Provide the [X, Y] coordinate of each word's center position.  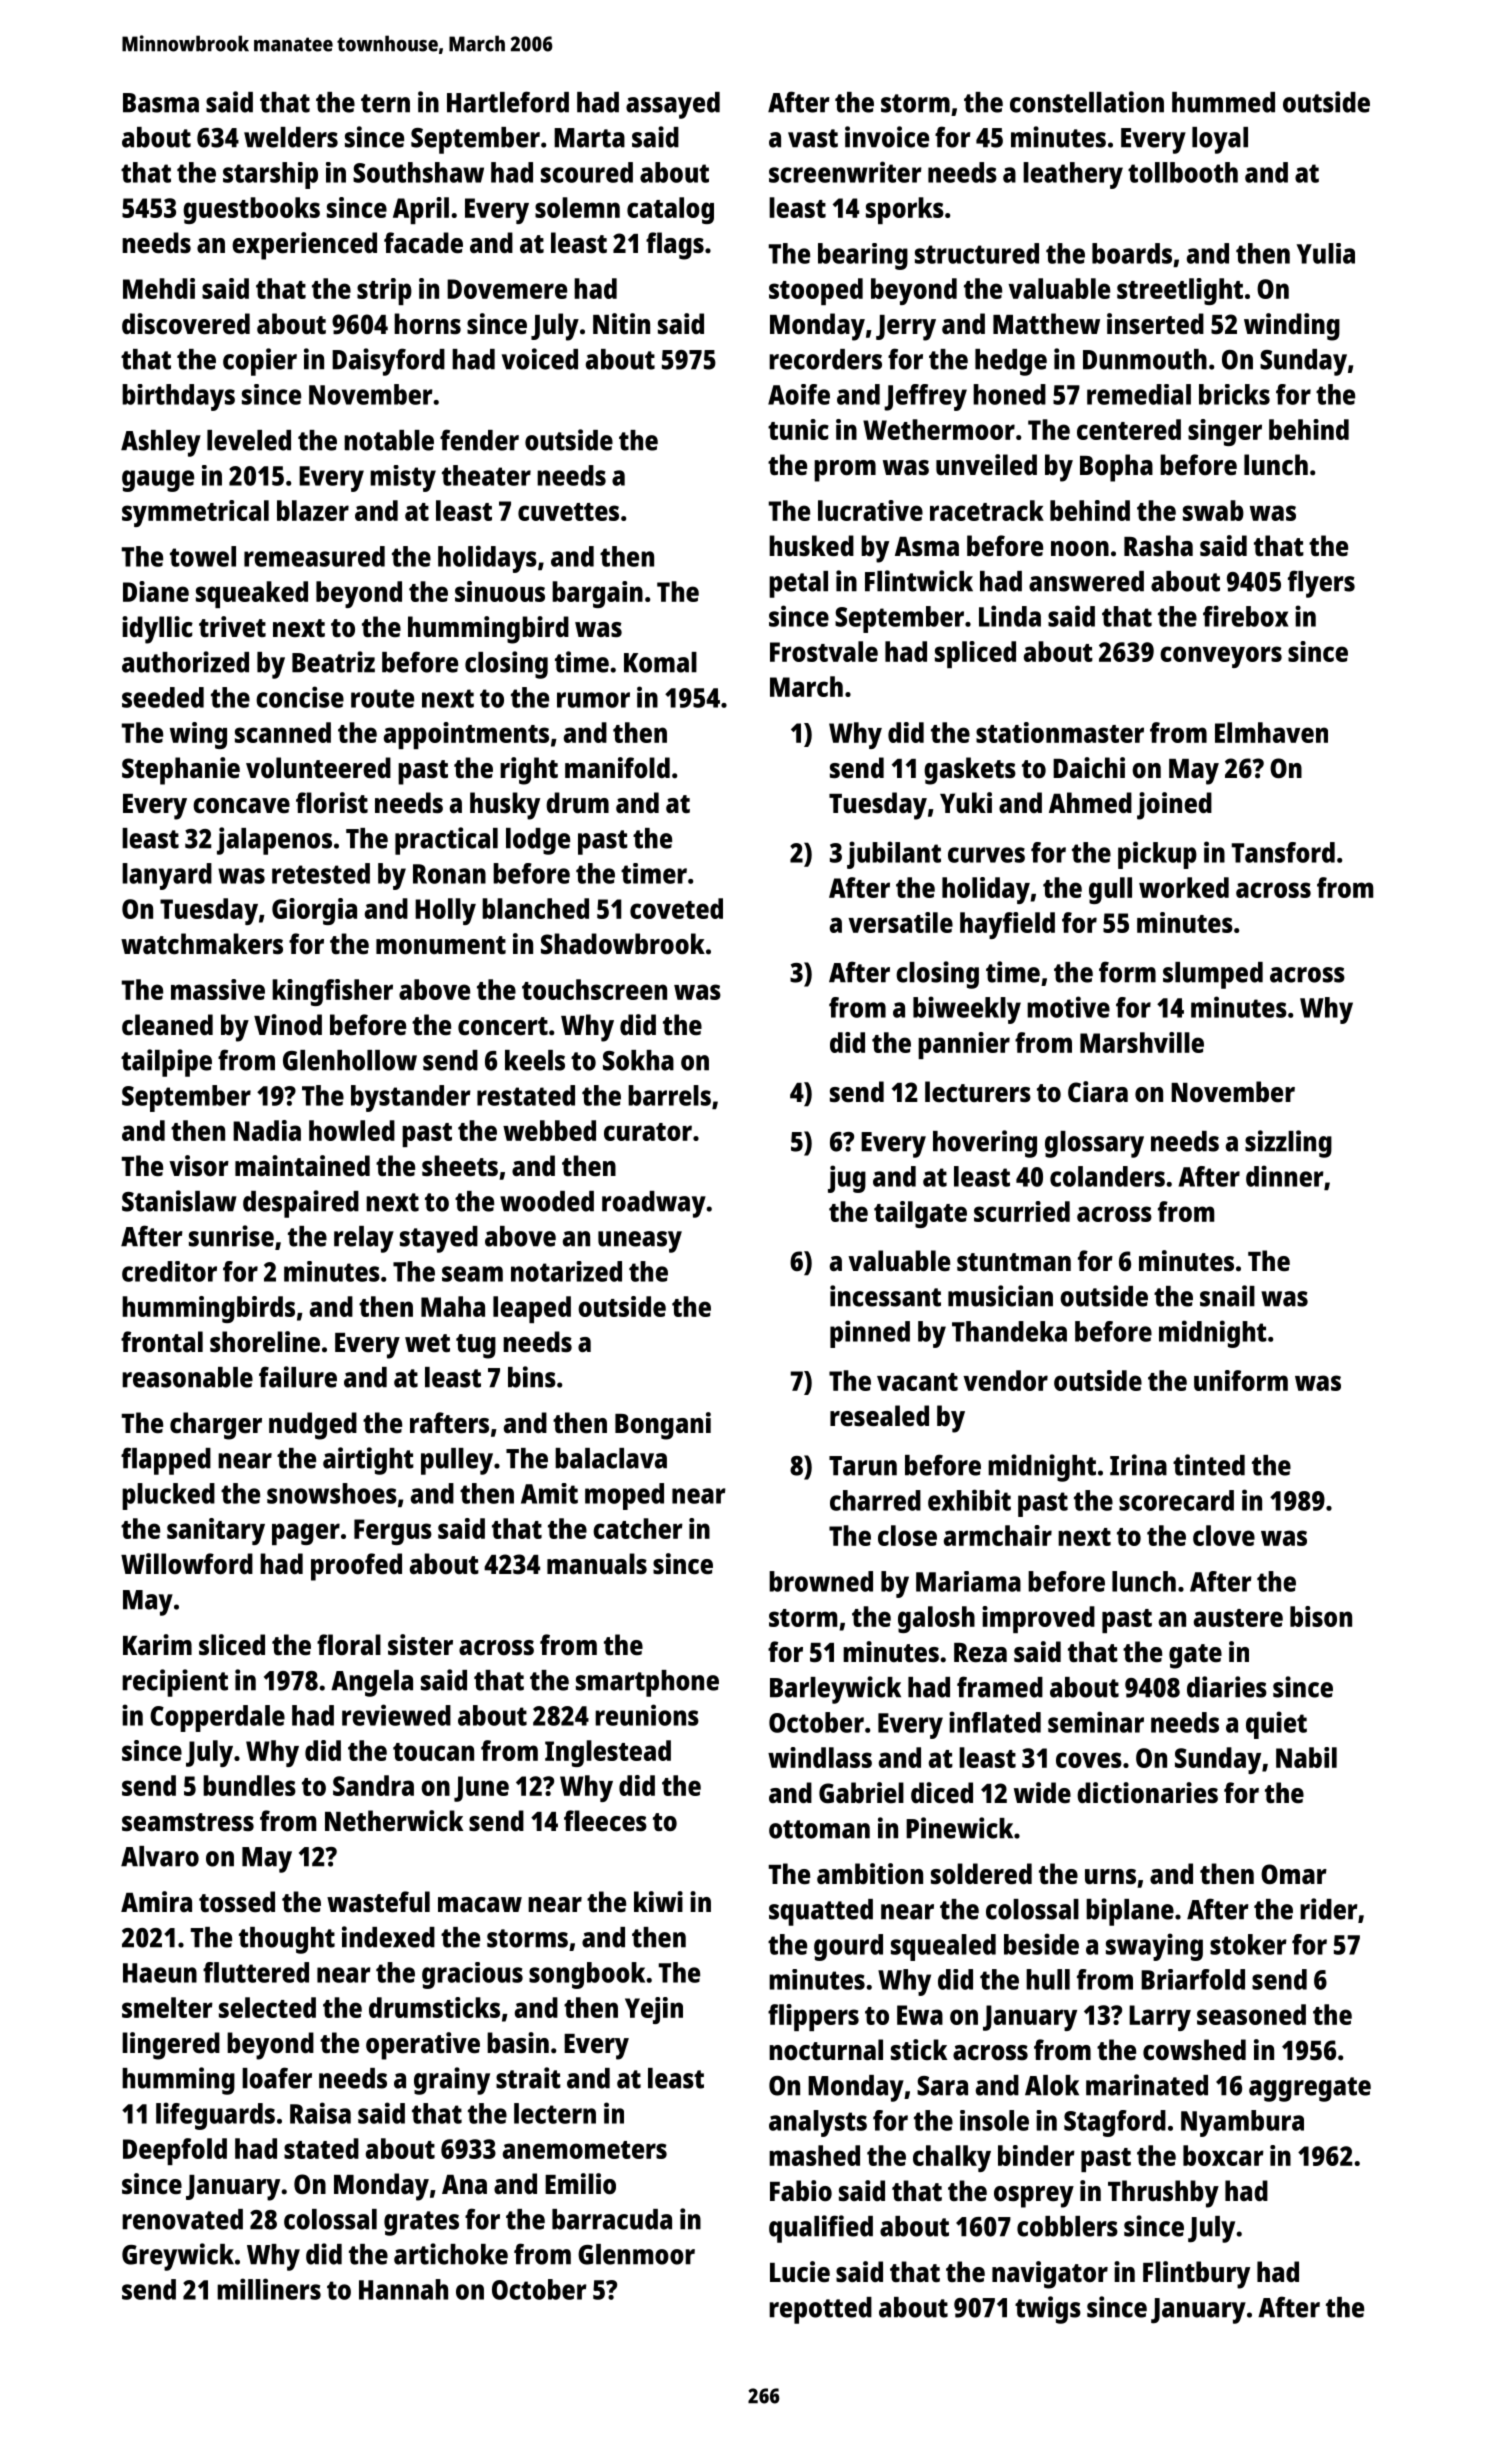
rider [1328, 1909]
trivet [232, 627]
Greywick [178, 2257]
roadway [654, 1204]
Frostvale [824, 651]
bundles [249, 1785]
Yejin [654, 2010]
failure [298, 1377]
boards [1132, 253]
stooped [816, 291]
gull [1110, 890]
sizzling [1288, 1144]
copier [260, 362]
